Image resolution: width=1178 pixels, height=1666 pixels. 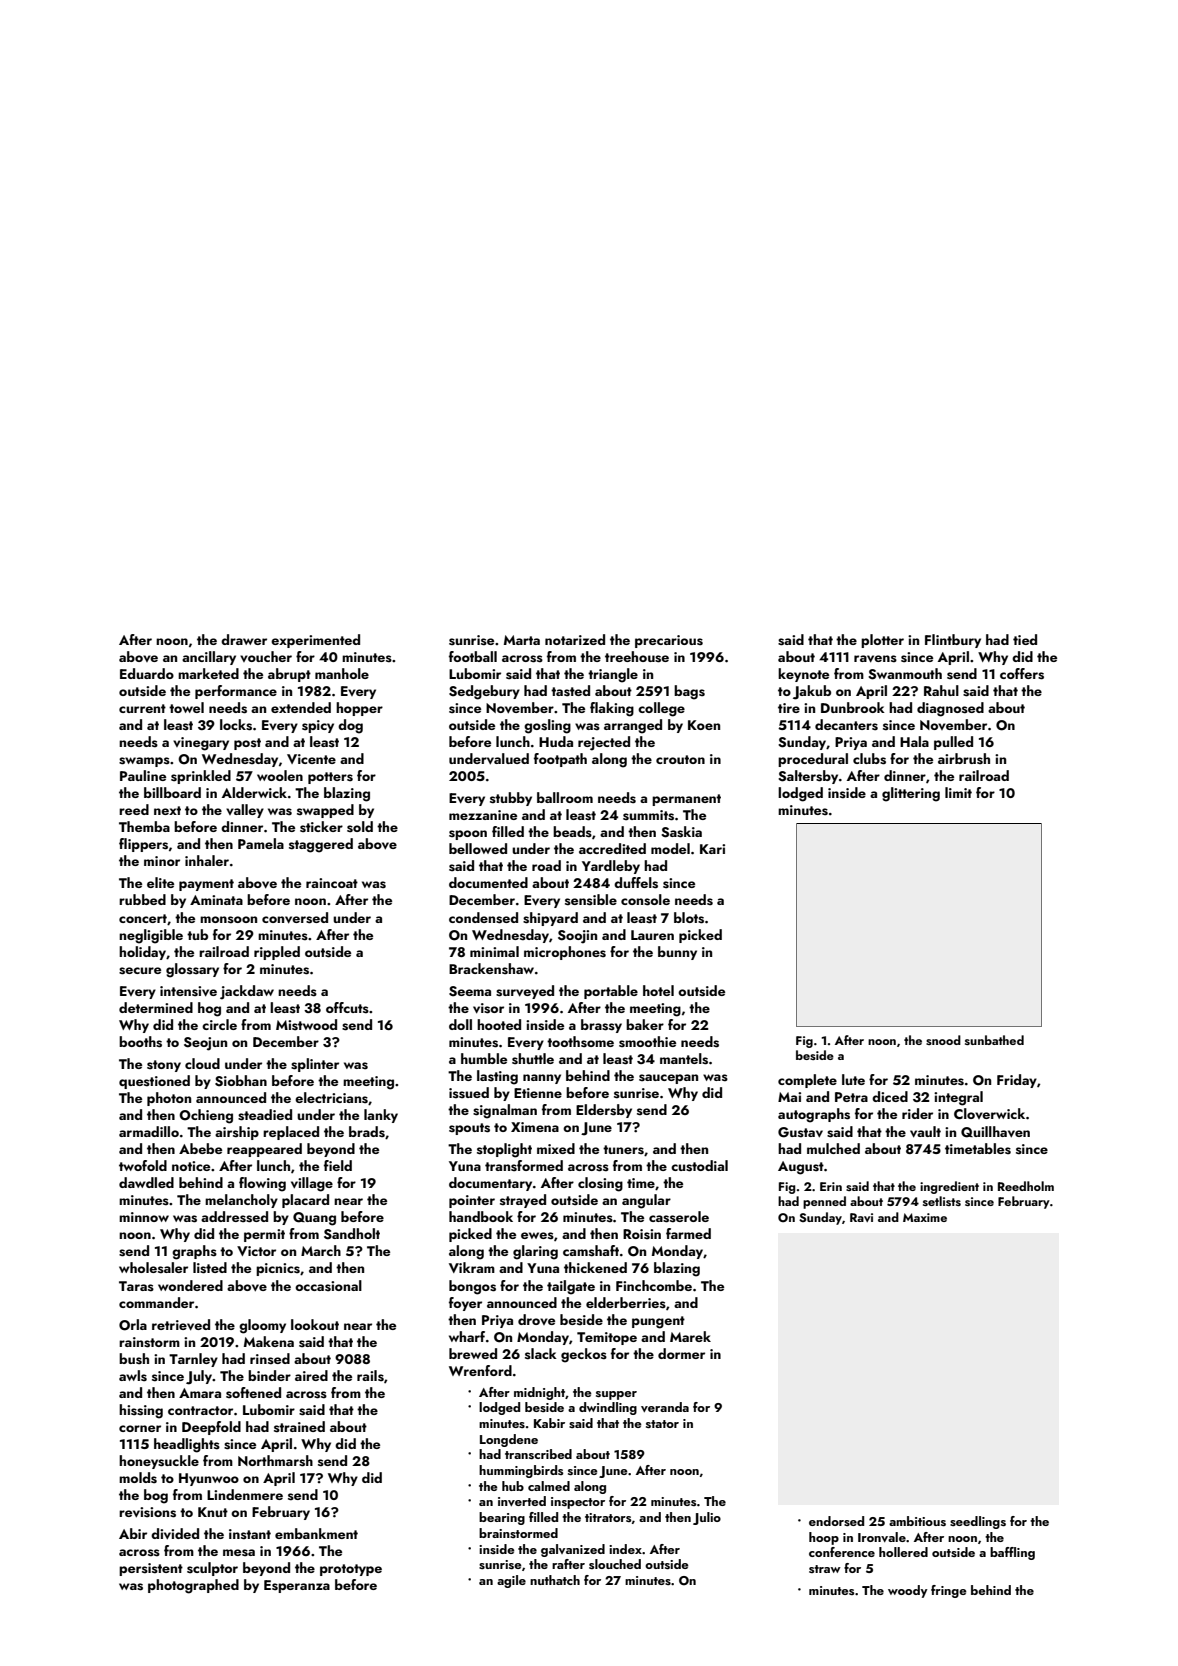 What do you see at coordinates (143, 775) in the screenshot?
I see `Pauline` at bounding box center [143, 775].
